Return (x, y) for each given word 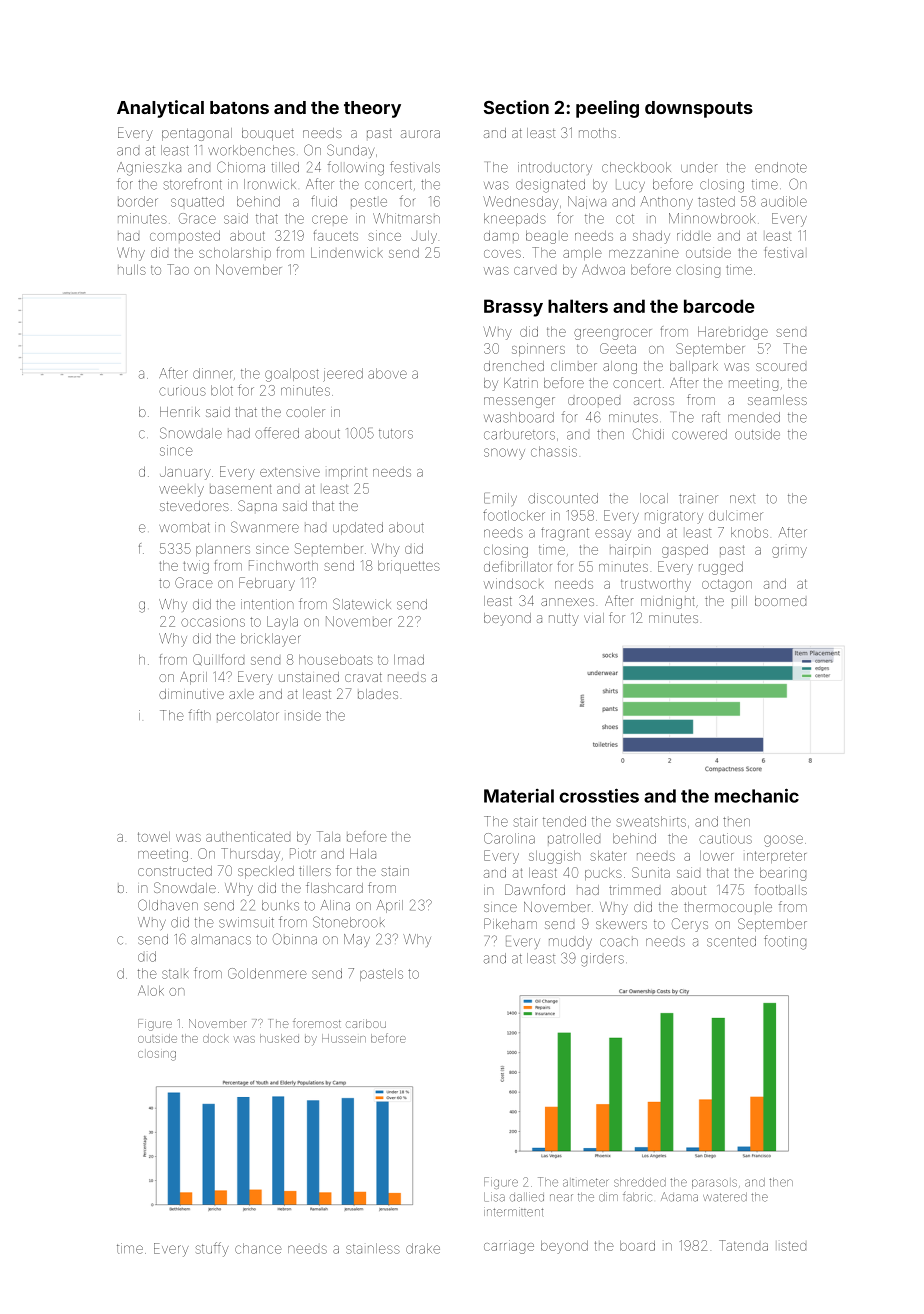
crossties (599, 795)
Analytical (160, 109)
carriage (509, 1247)
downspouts (699, 109)
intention (267, 604)
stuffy (212, 1249)
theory (372, 109)
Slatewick (362, 604)
